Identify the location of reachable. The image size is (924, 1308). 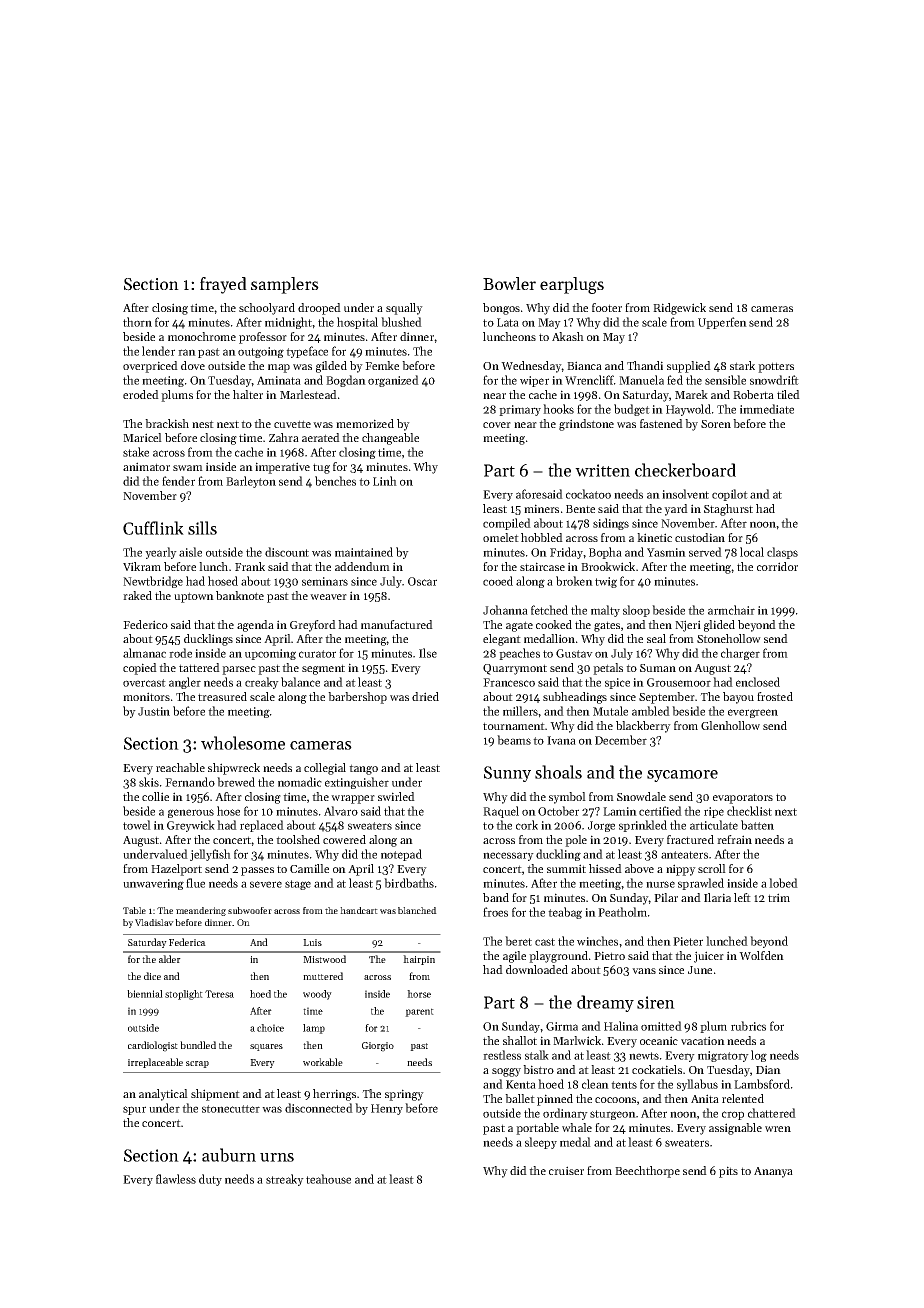
(180, 767).
